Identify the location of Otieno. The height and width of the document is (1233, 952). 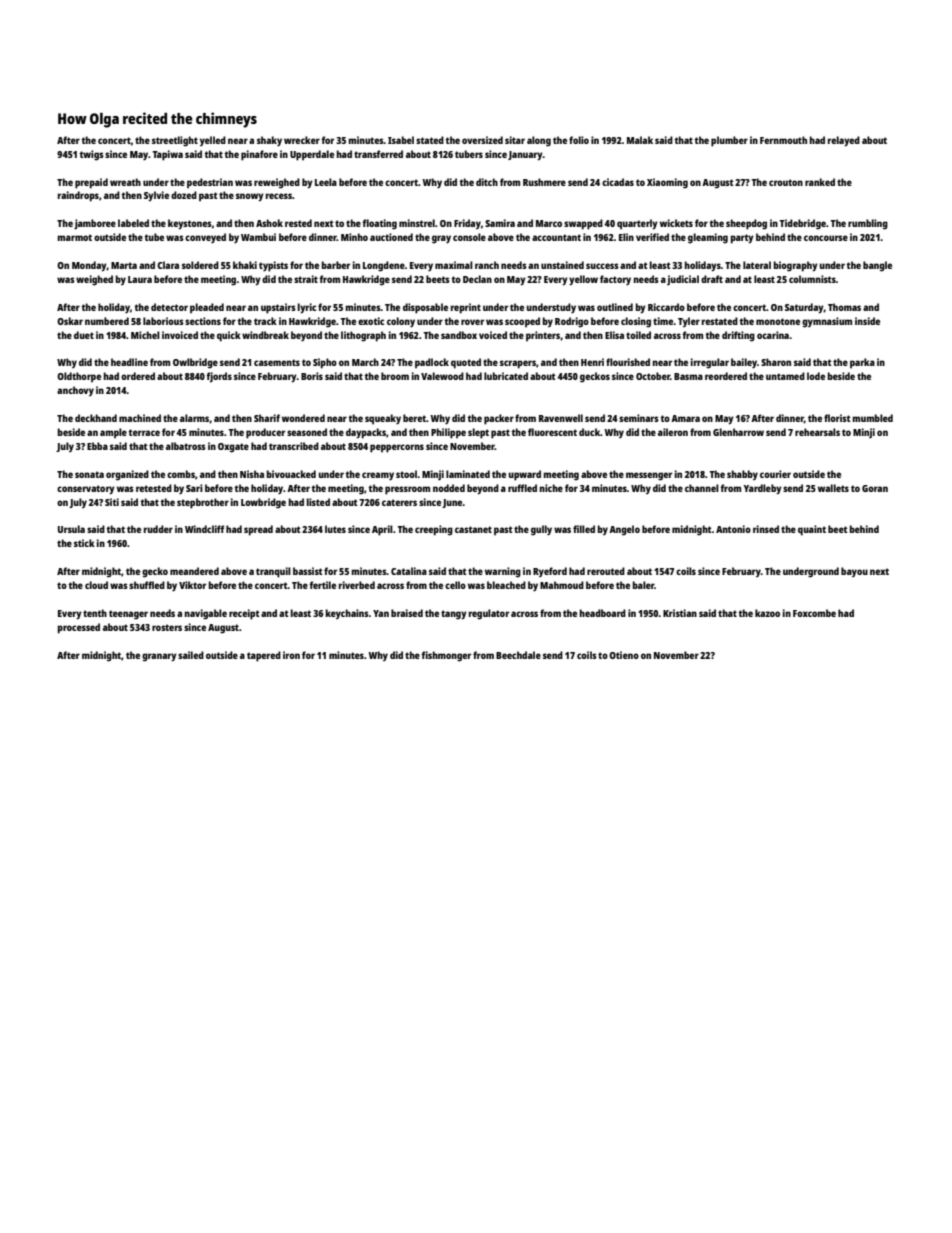
(624, 655).
